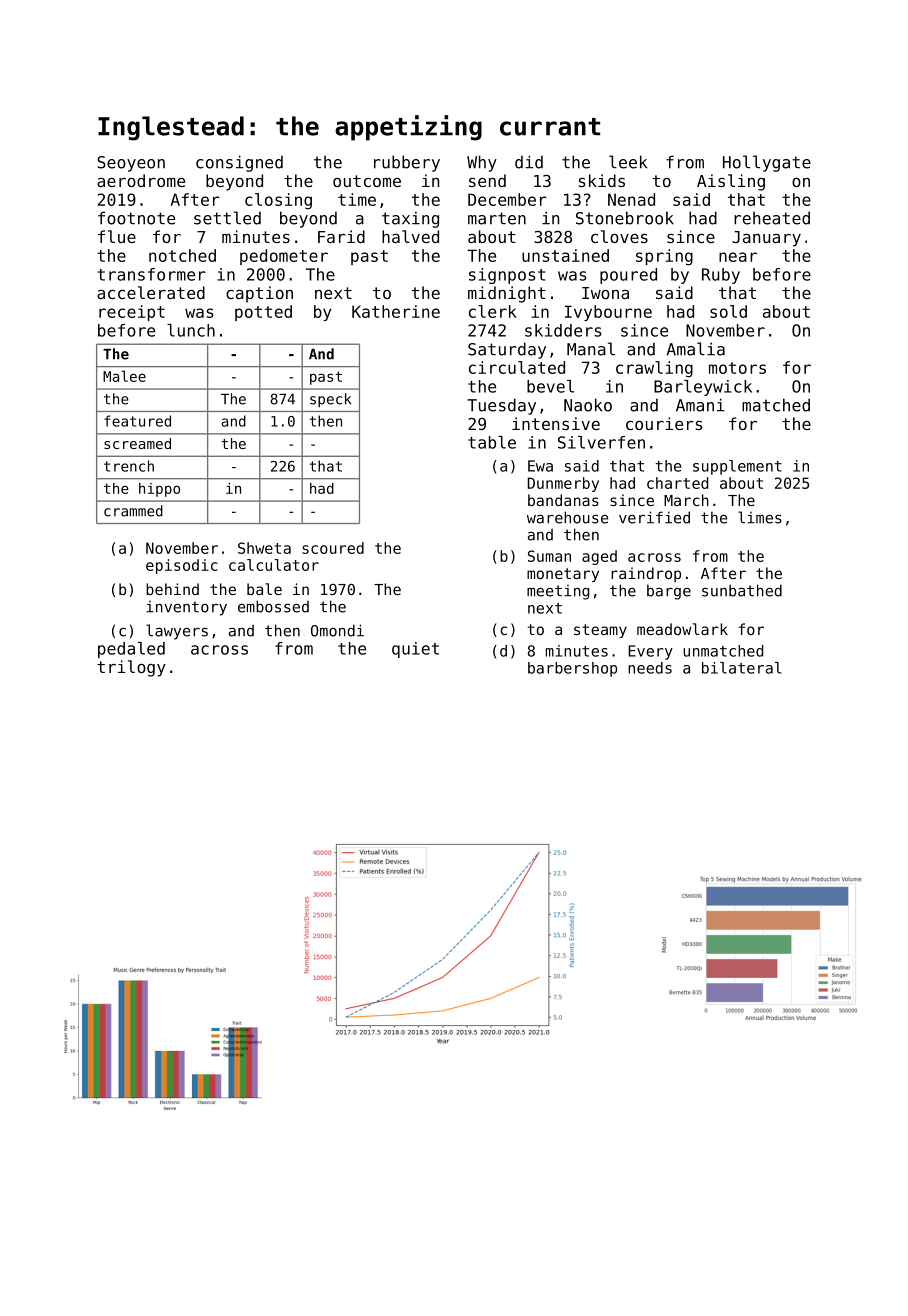 This screenshot has height=1316, width=908. Describe the element at coordinates (572, 669) in the screenshot. I see `barbershop` at that location.
